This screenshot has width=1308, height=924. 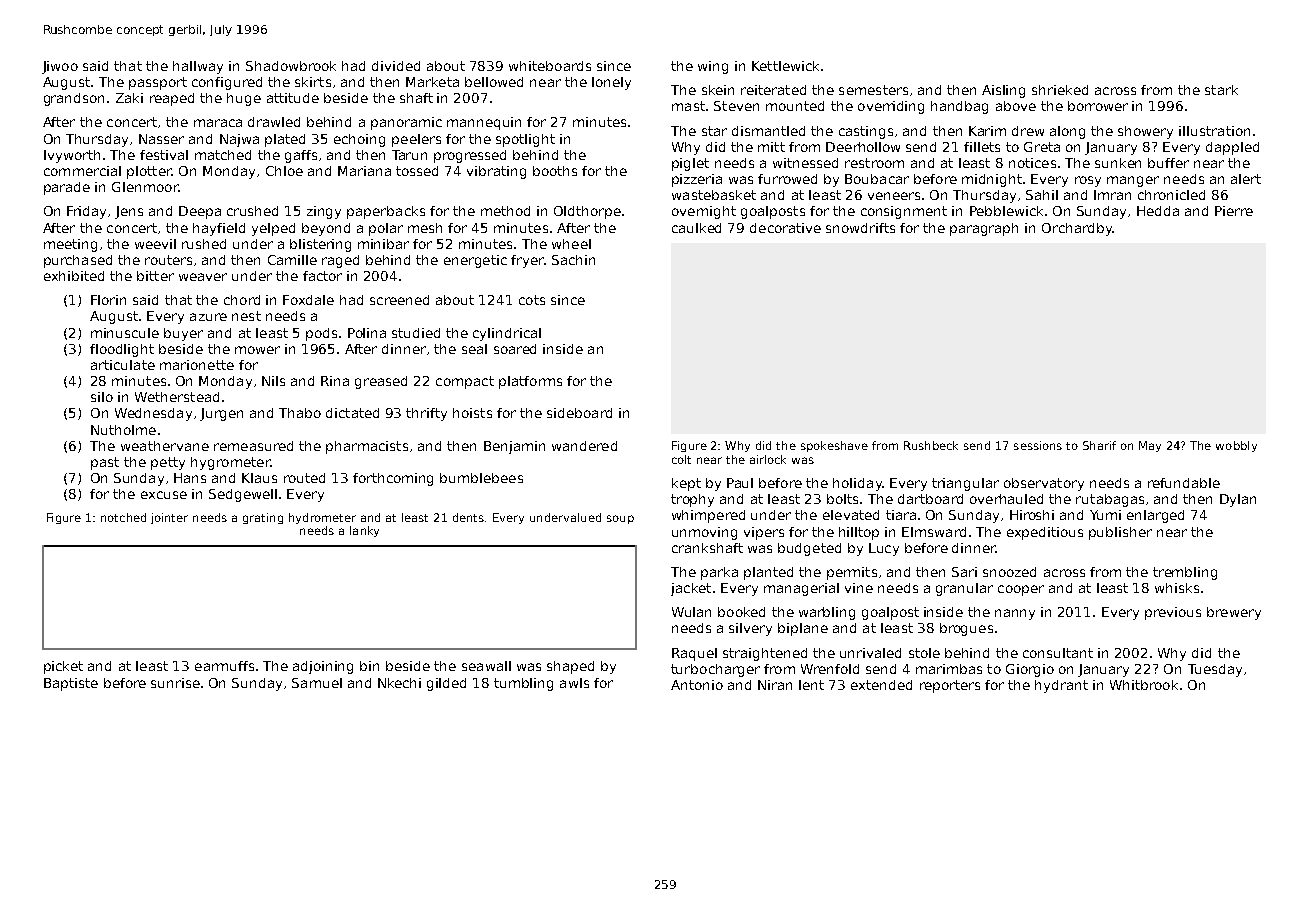 What do you see at coordinates (367, 333) in the screenshot?
I see `Polina` at bounding box center [367, 333].
